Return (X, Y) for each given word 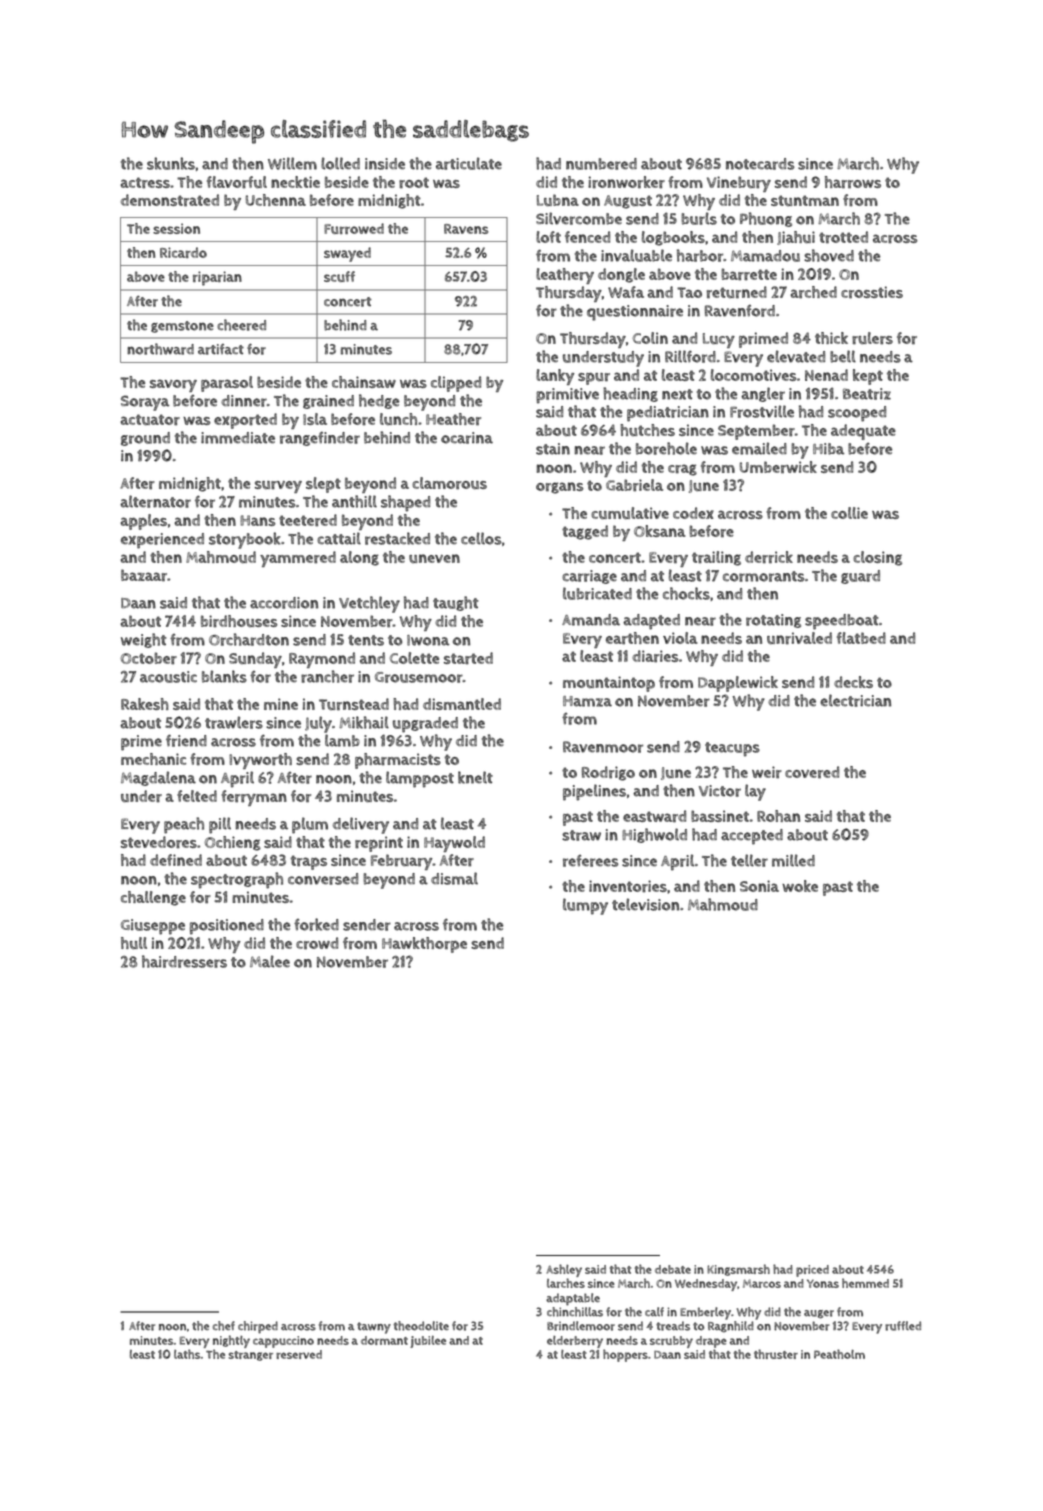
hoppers (625, 1355)
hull (134, 943)
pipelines (594, 792)
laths (187, 1354)
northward (160, 349)
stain (553, 449)
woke (800, 886)
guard (860, 577)
